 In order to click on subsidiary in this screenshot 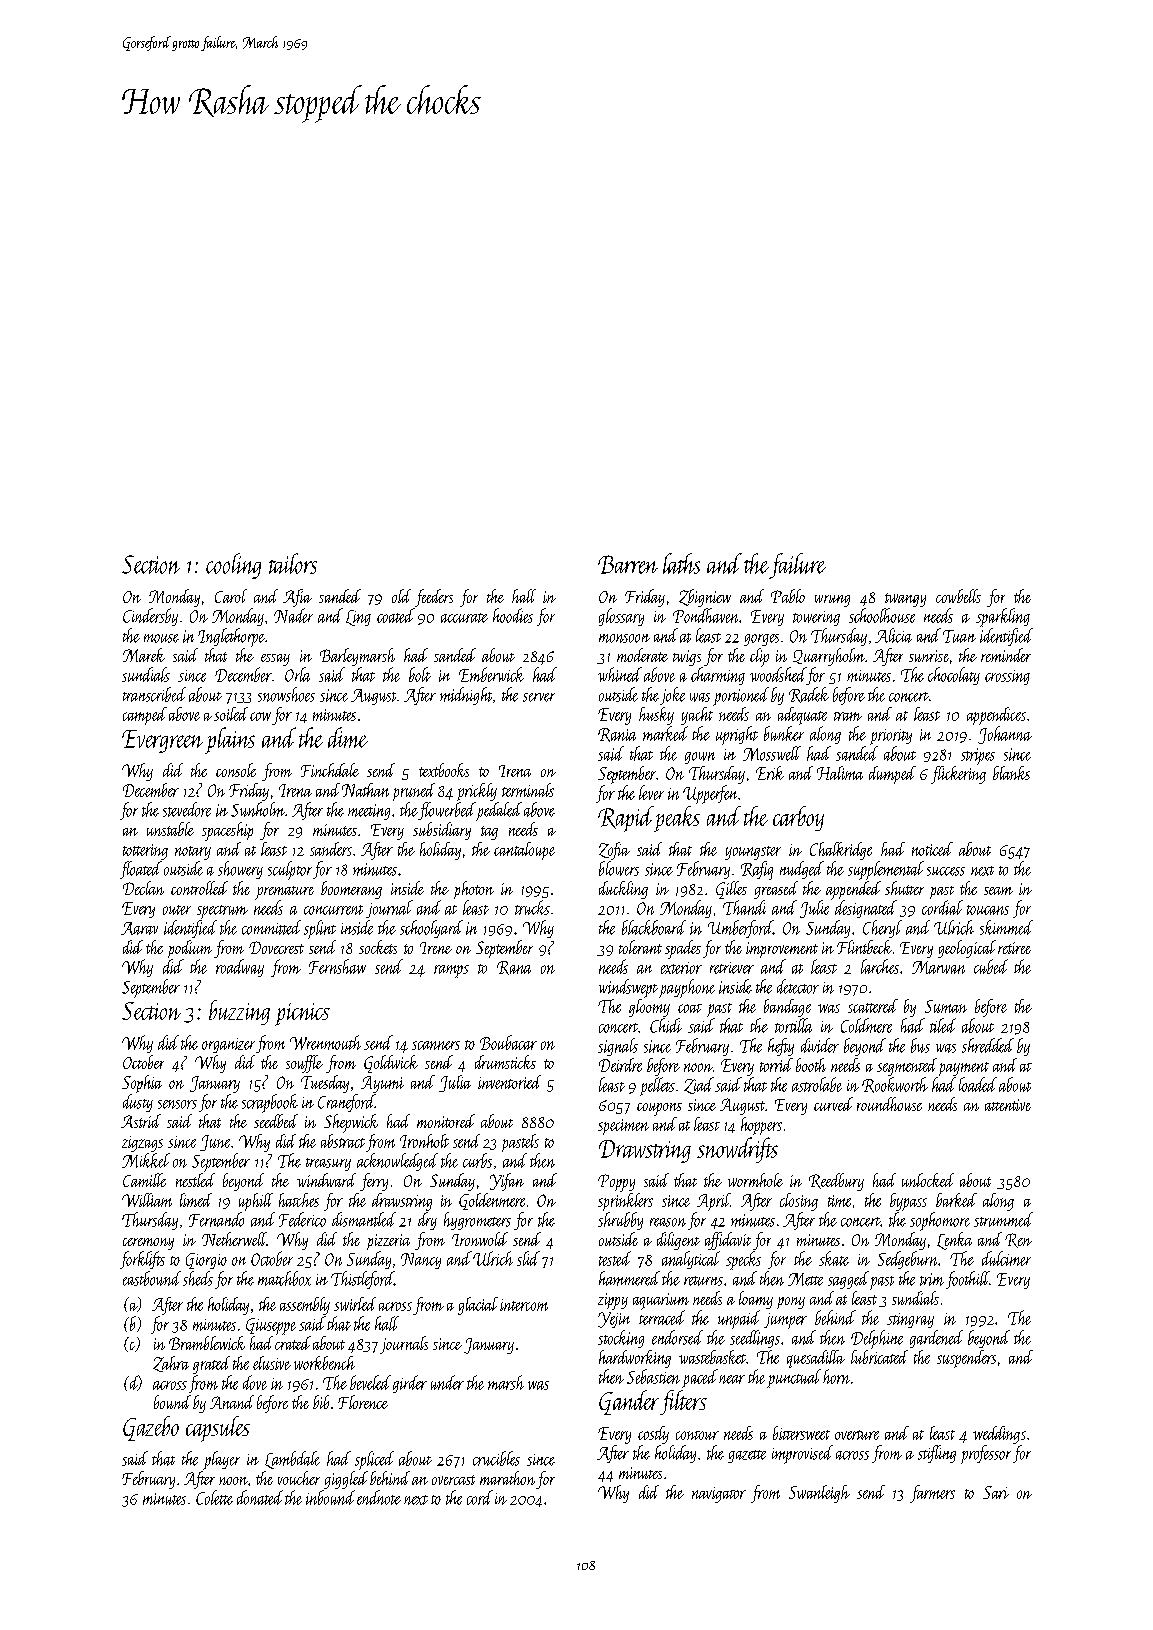, I will do `click(442, 831)`.
